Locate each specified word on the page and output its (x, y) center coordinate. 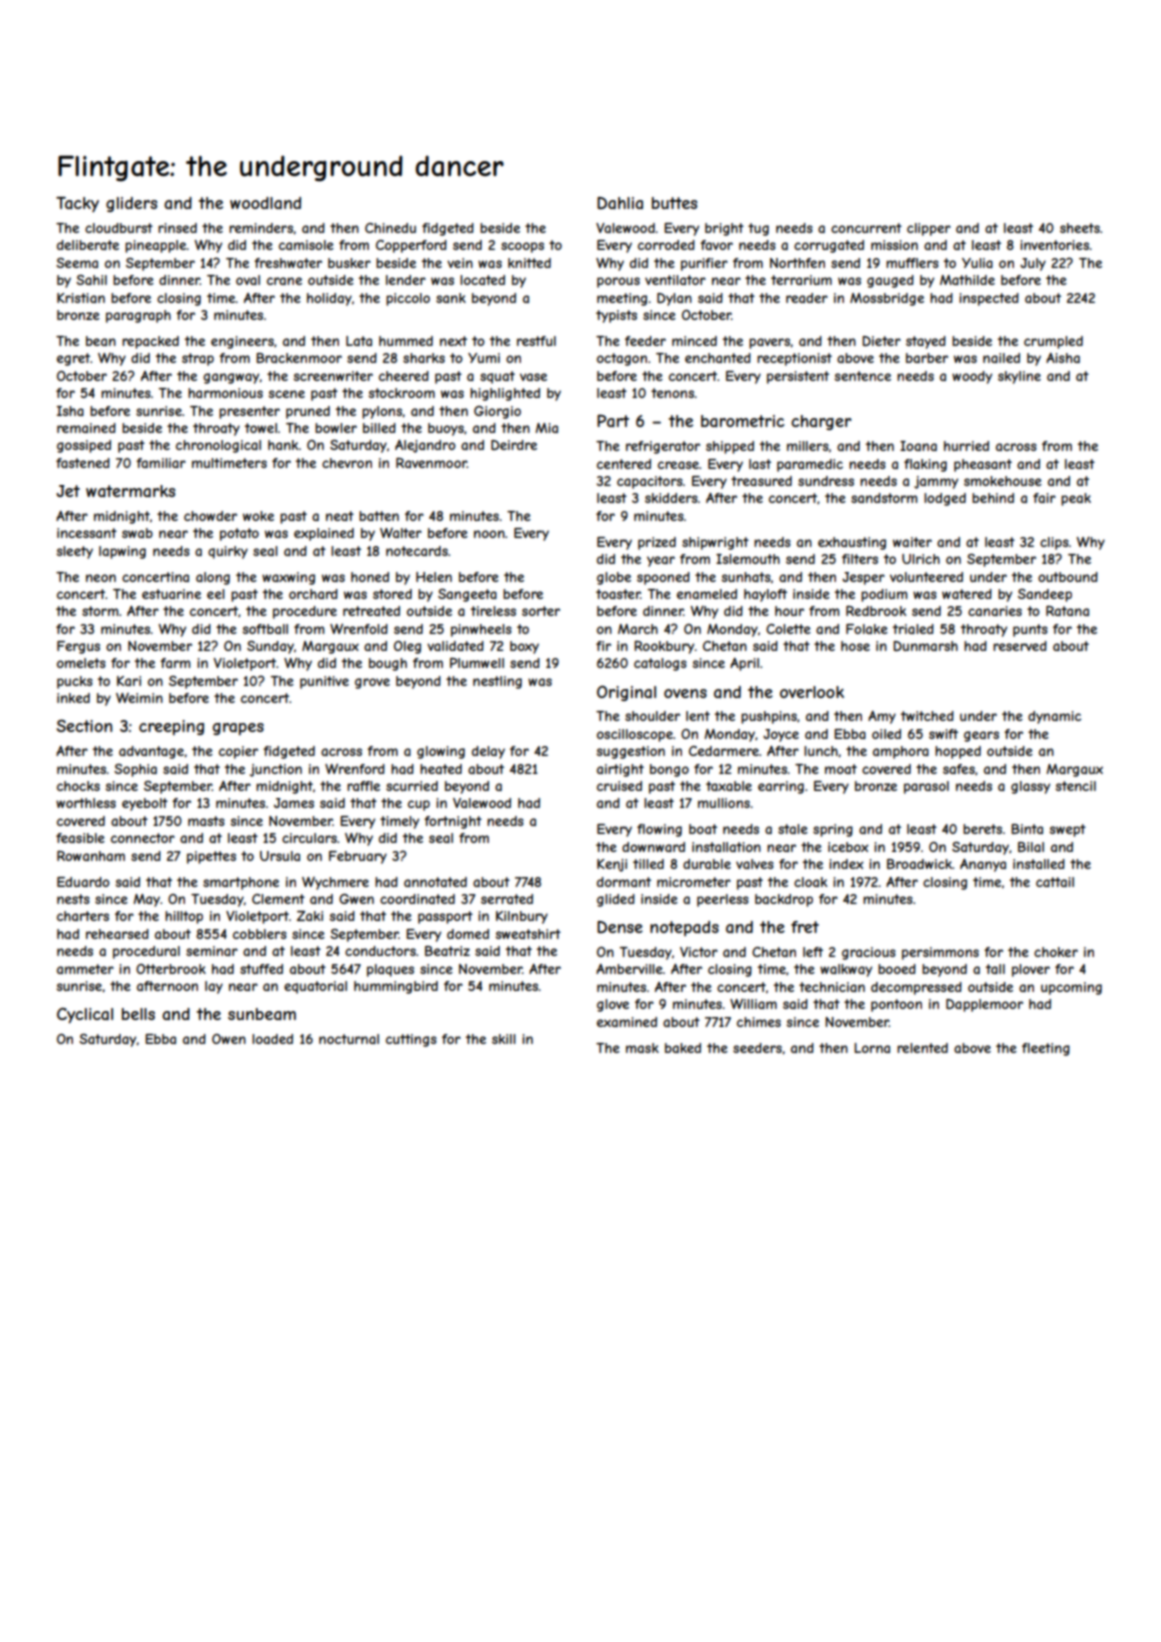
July (1033, 264)
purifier (704, 264)
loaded (272, 1039)
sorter (541, 611)
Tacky (77, 204)
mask (642, 1048)
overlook (812, 692)
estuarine (171, 594)
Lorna (872, 1048)
